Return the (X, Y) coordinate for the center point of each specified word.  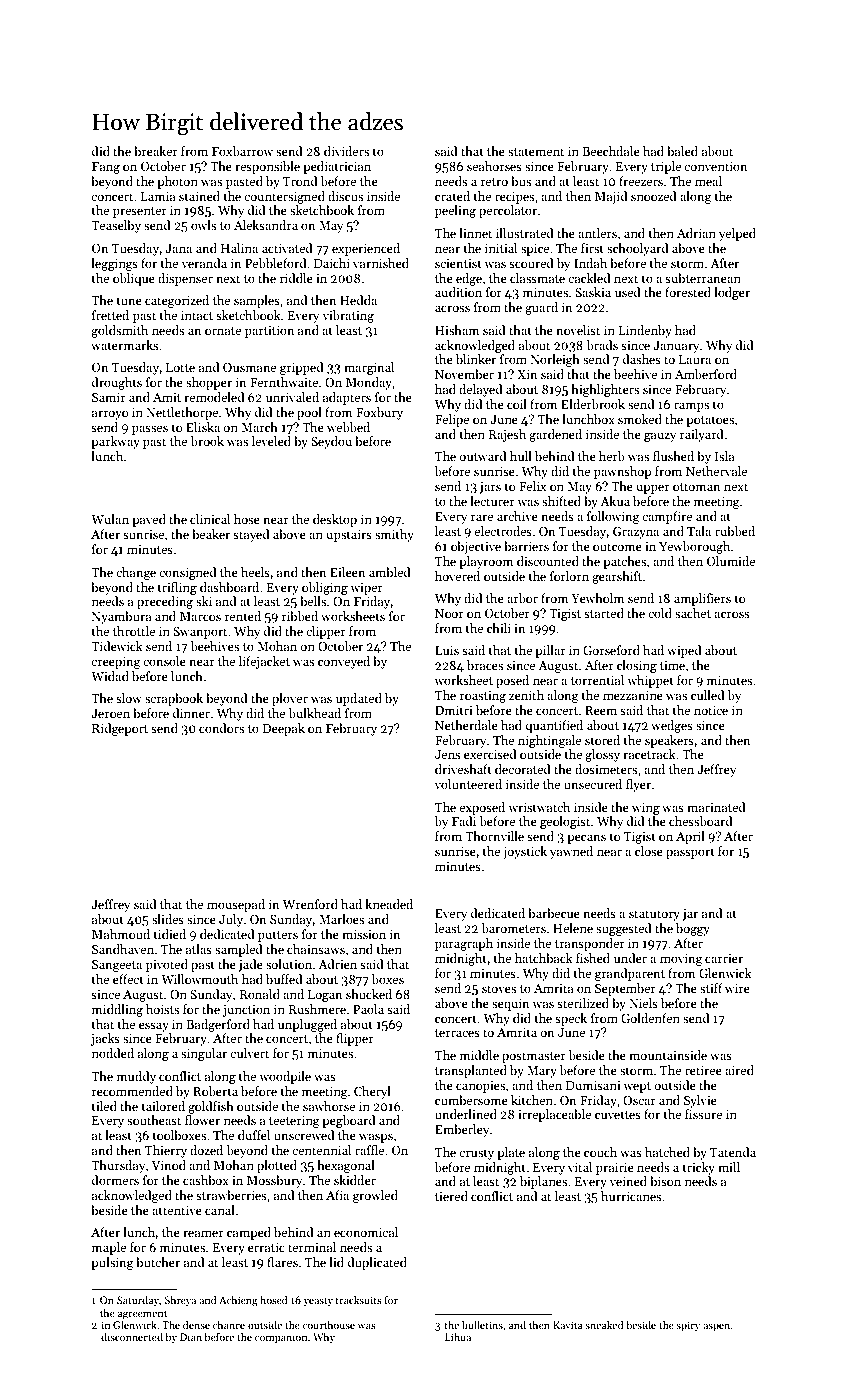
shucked (369, 994)
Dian (191, 1337)
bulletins (482, 1325)
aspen (716, 1327)
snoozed (654, 196)
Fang (106, 168)
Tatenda (733, 1152)
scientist (458, 263)
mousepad (236, 905)
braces (485, 665)
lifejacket (264, 662)
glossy (602, 755)
